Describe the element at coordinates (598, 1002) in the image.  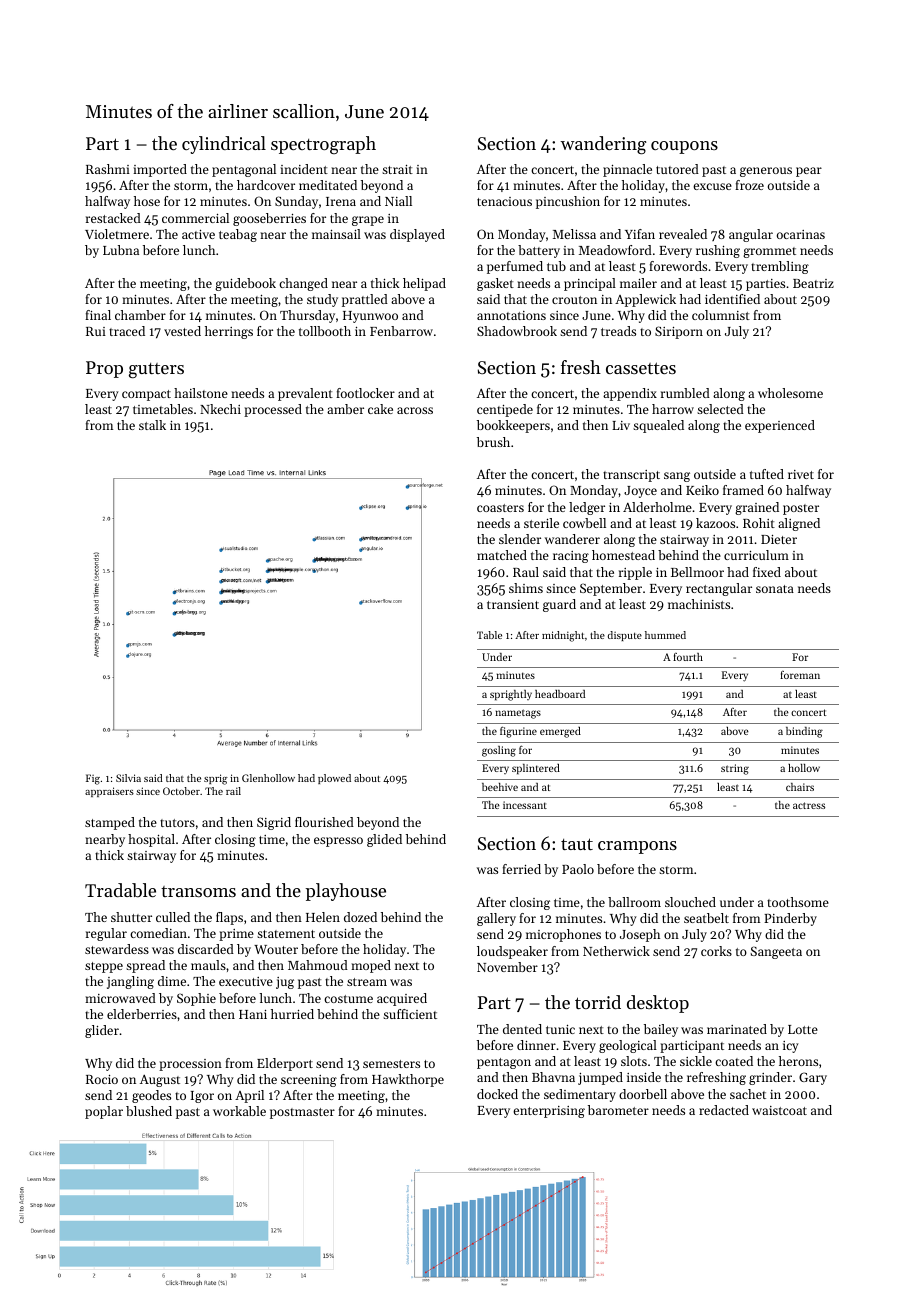
I see `torrid` at that location.
